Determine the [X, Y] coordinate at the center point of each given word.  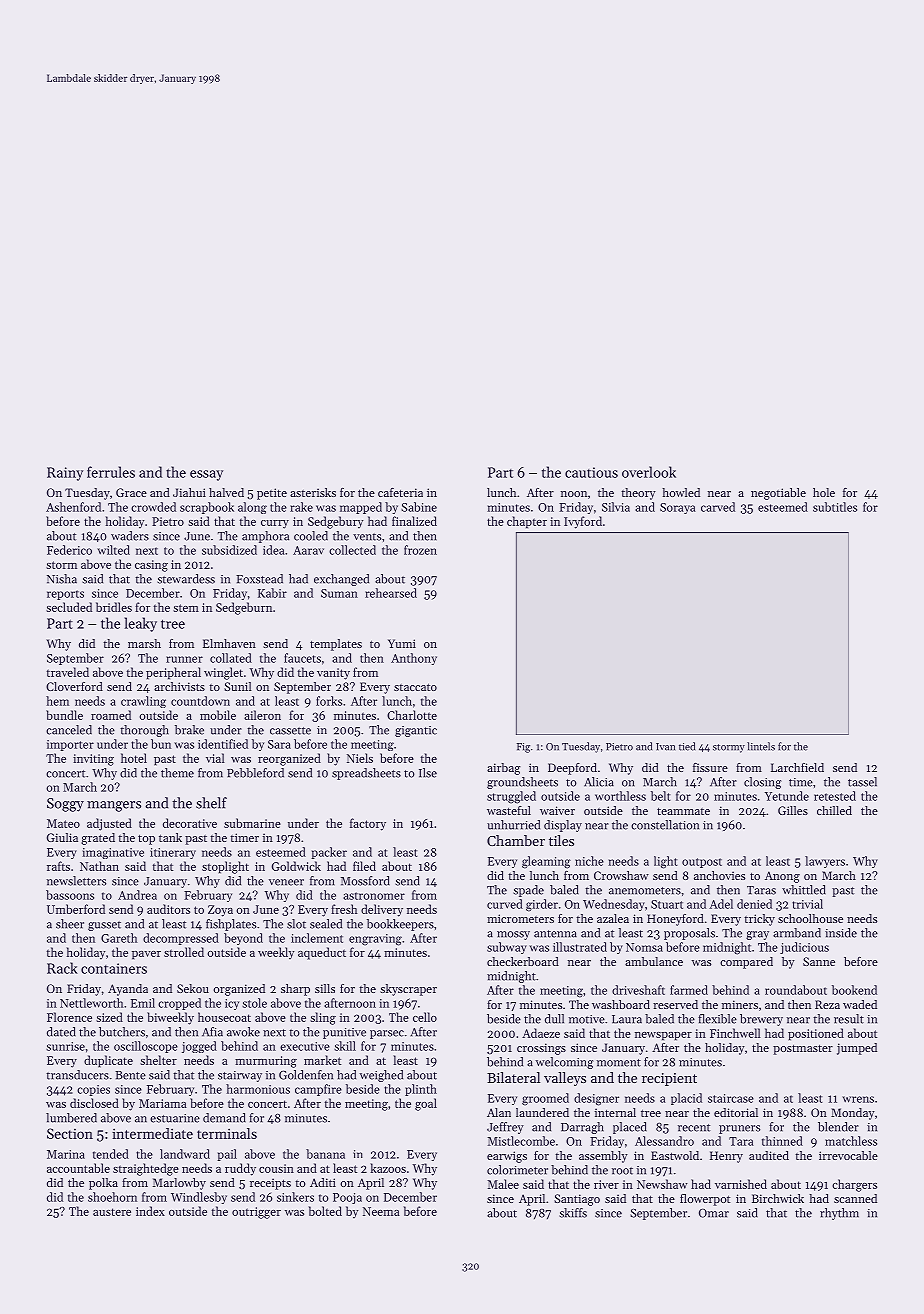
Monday [853, 1114]
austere [112, 1212]
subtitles [835, 507]
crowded [153, 507]
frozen [420, 550]
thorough [144, 731]
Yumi [402, 643]
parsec [387, 1034]
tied [687, 746]
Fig [523, 748]
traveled [68, 672]
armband [797, 933]
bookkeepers [400, 925]
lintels [761, 746]
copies [93, 1090]
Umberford [76, 909]
